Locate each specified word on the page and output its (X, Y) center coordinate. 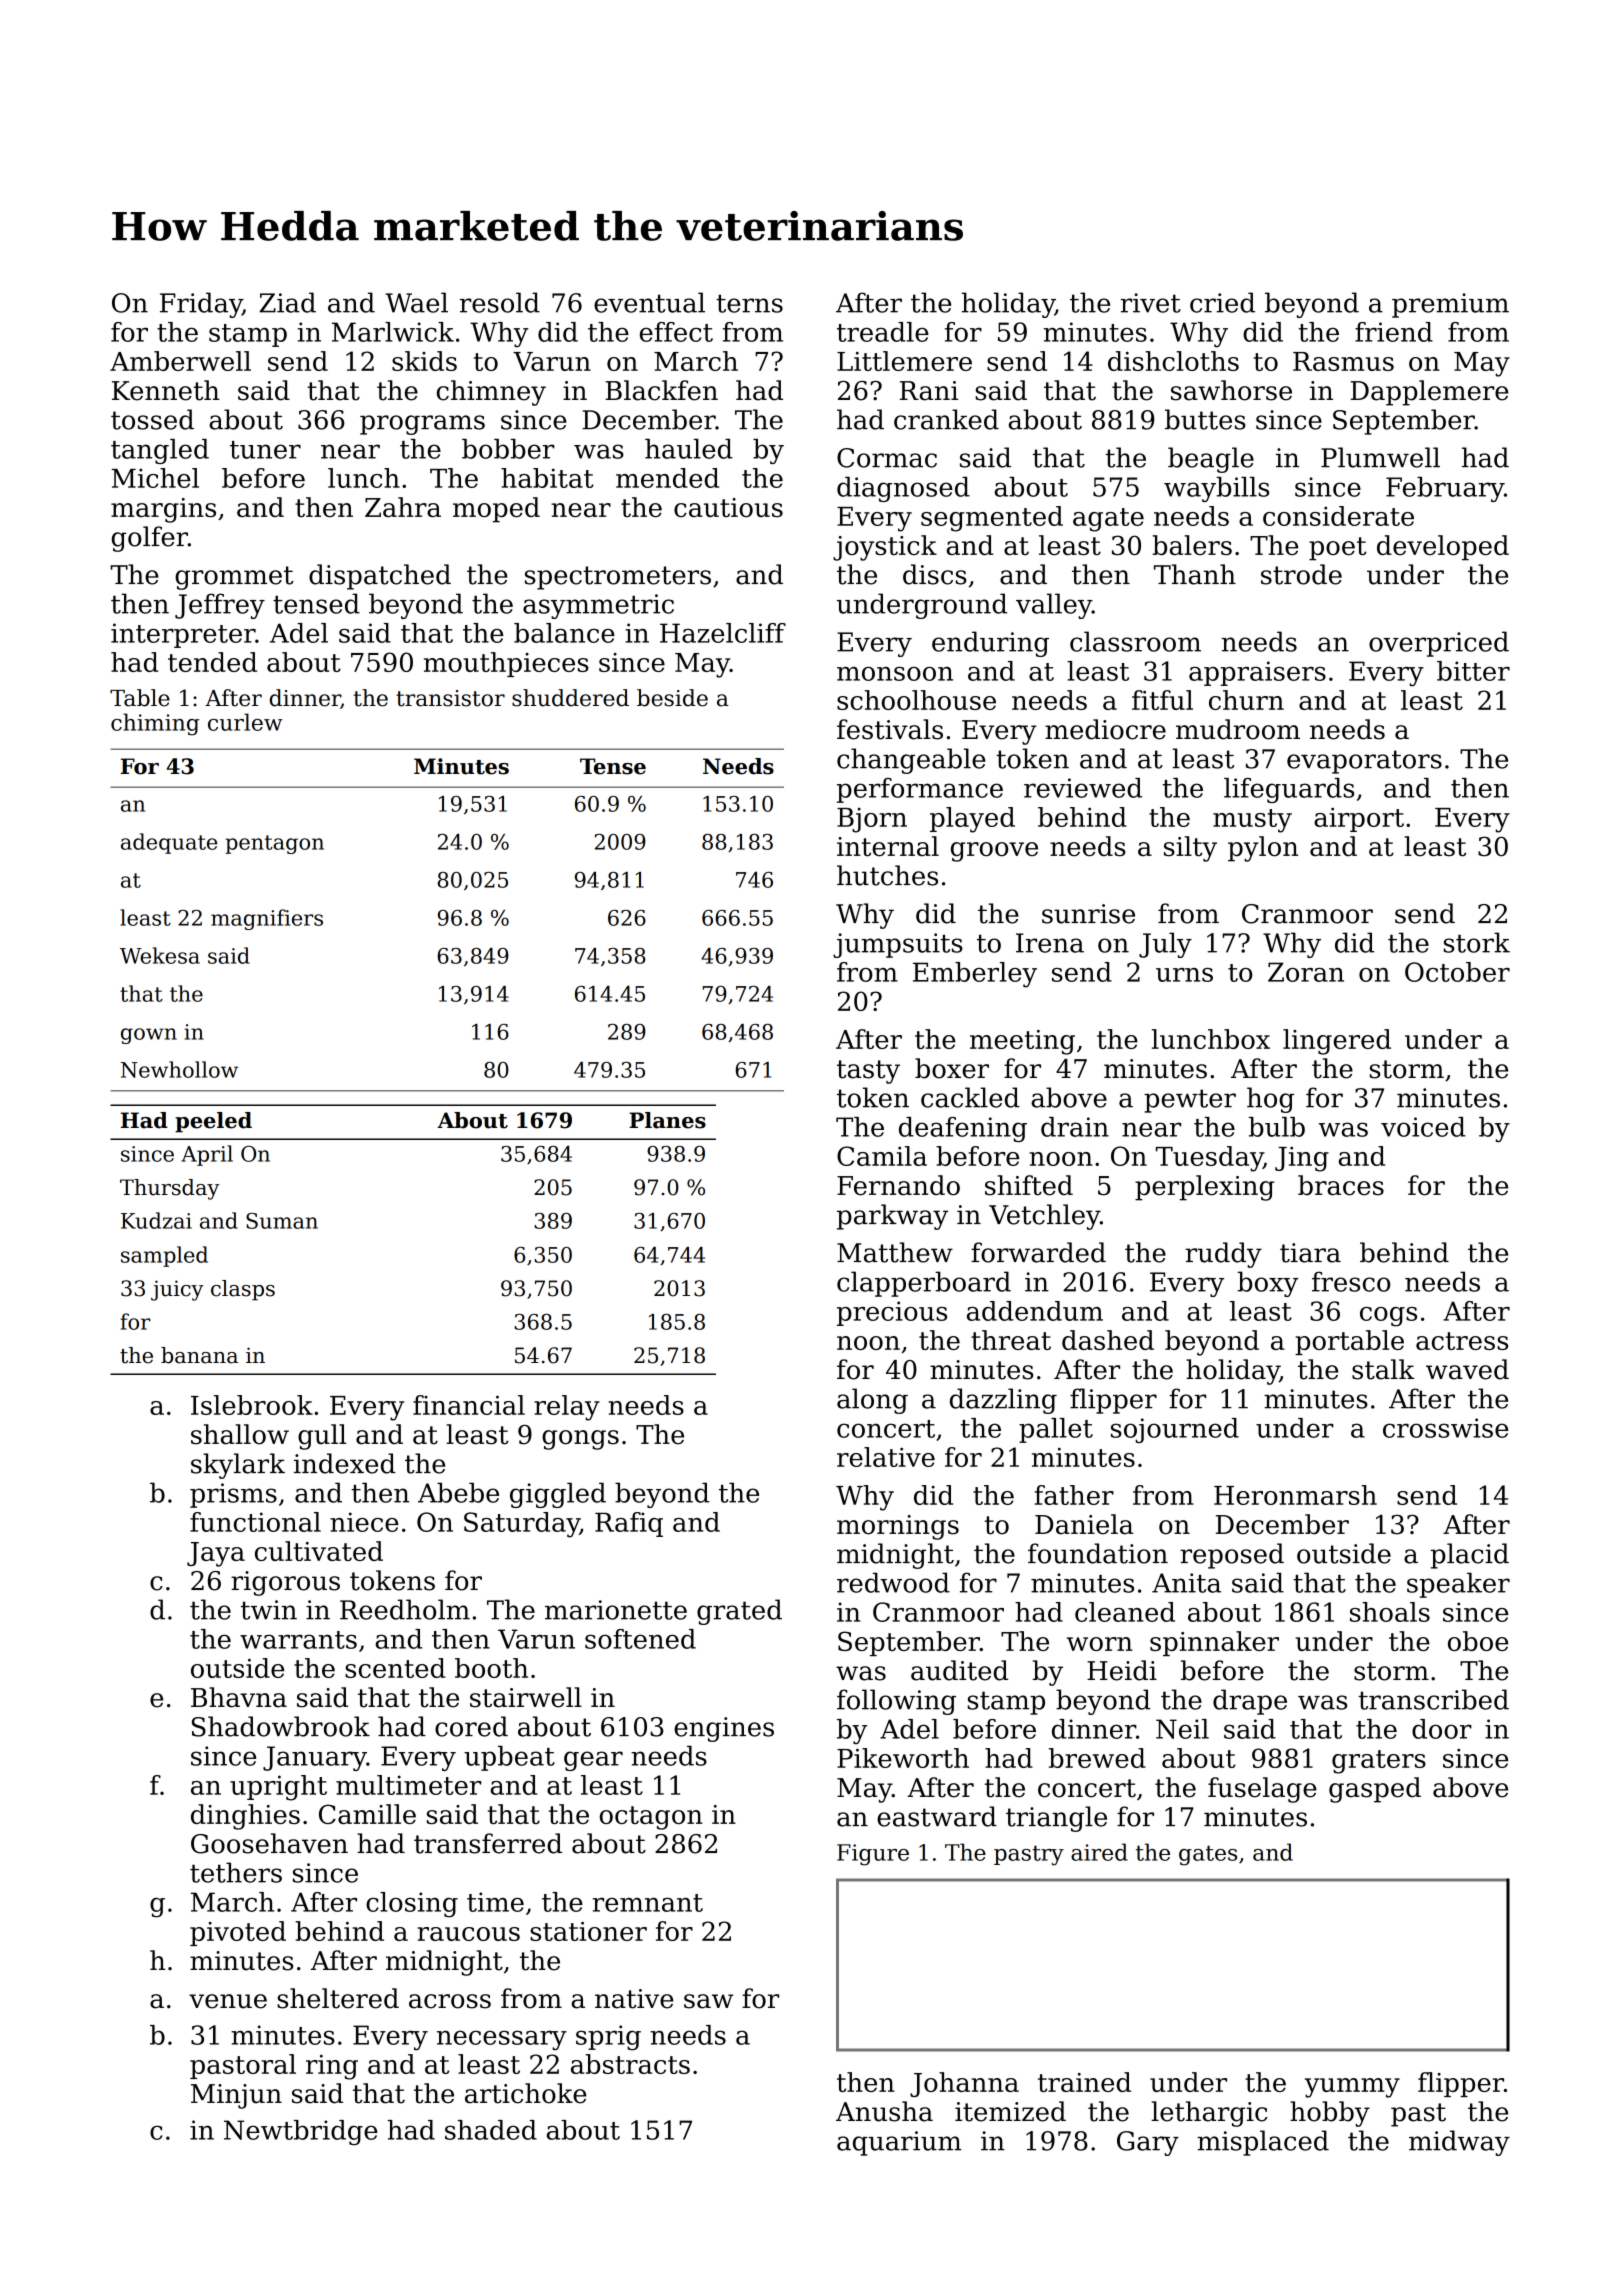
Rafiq (629, 1524)
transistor (450, 698)
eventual (649, 302)
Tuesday (1209, 1159)
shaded (491, 2130)
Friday (201, 305)
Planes (667, 1120)
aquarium (899, 2143)
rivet (1151, 303)
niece (364, 1522)
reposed (1232, 1556)
